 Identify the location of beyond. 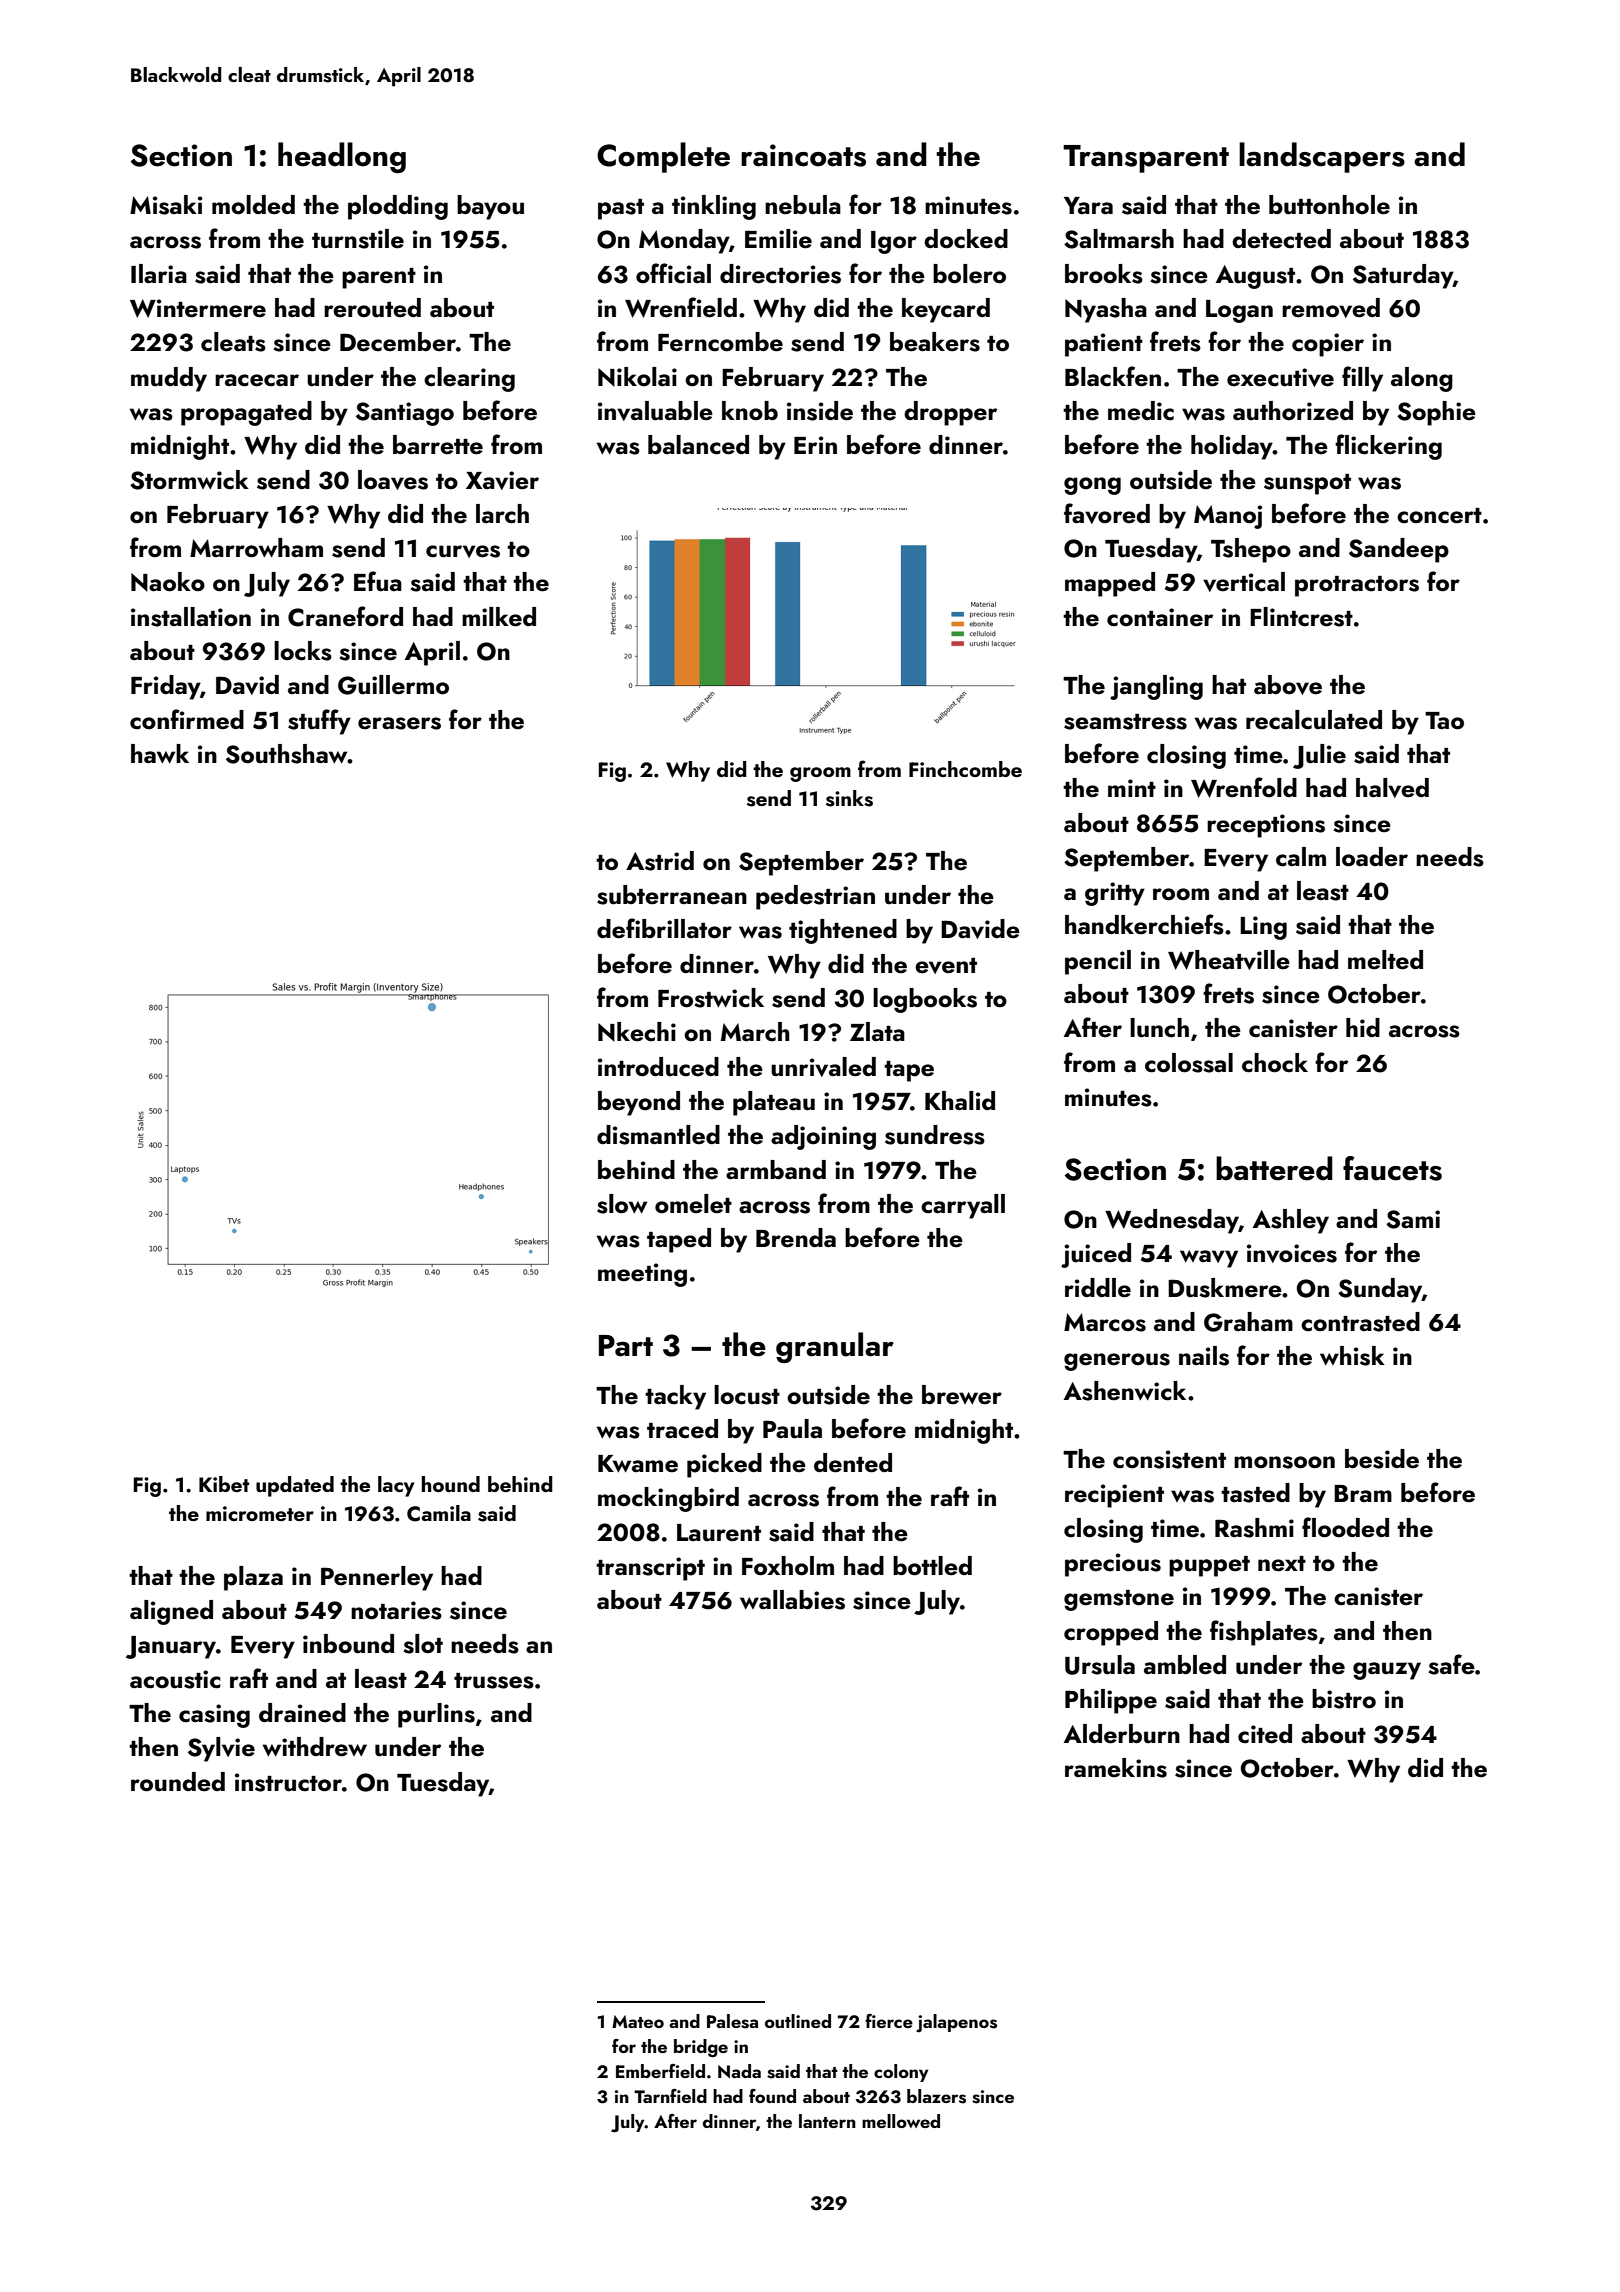
(639, 1103).
